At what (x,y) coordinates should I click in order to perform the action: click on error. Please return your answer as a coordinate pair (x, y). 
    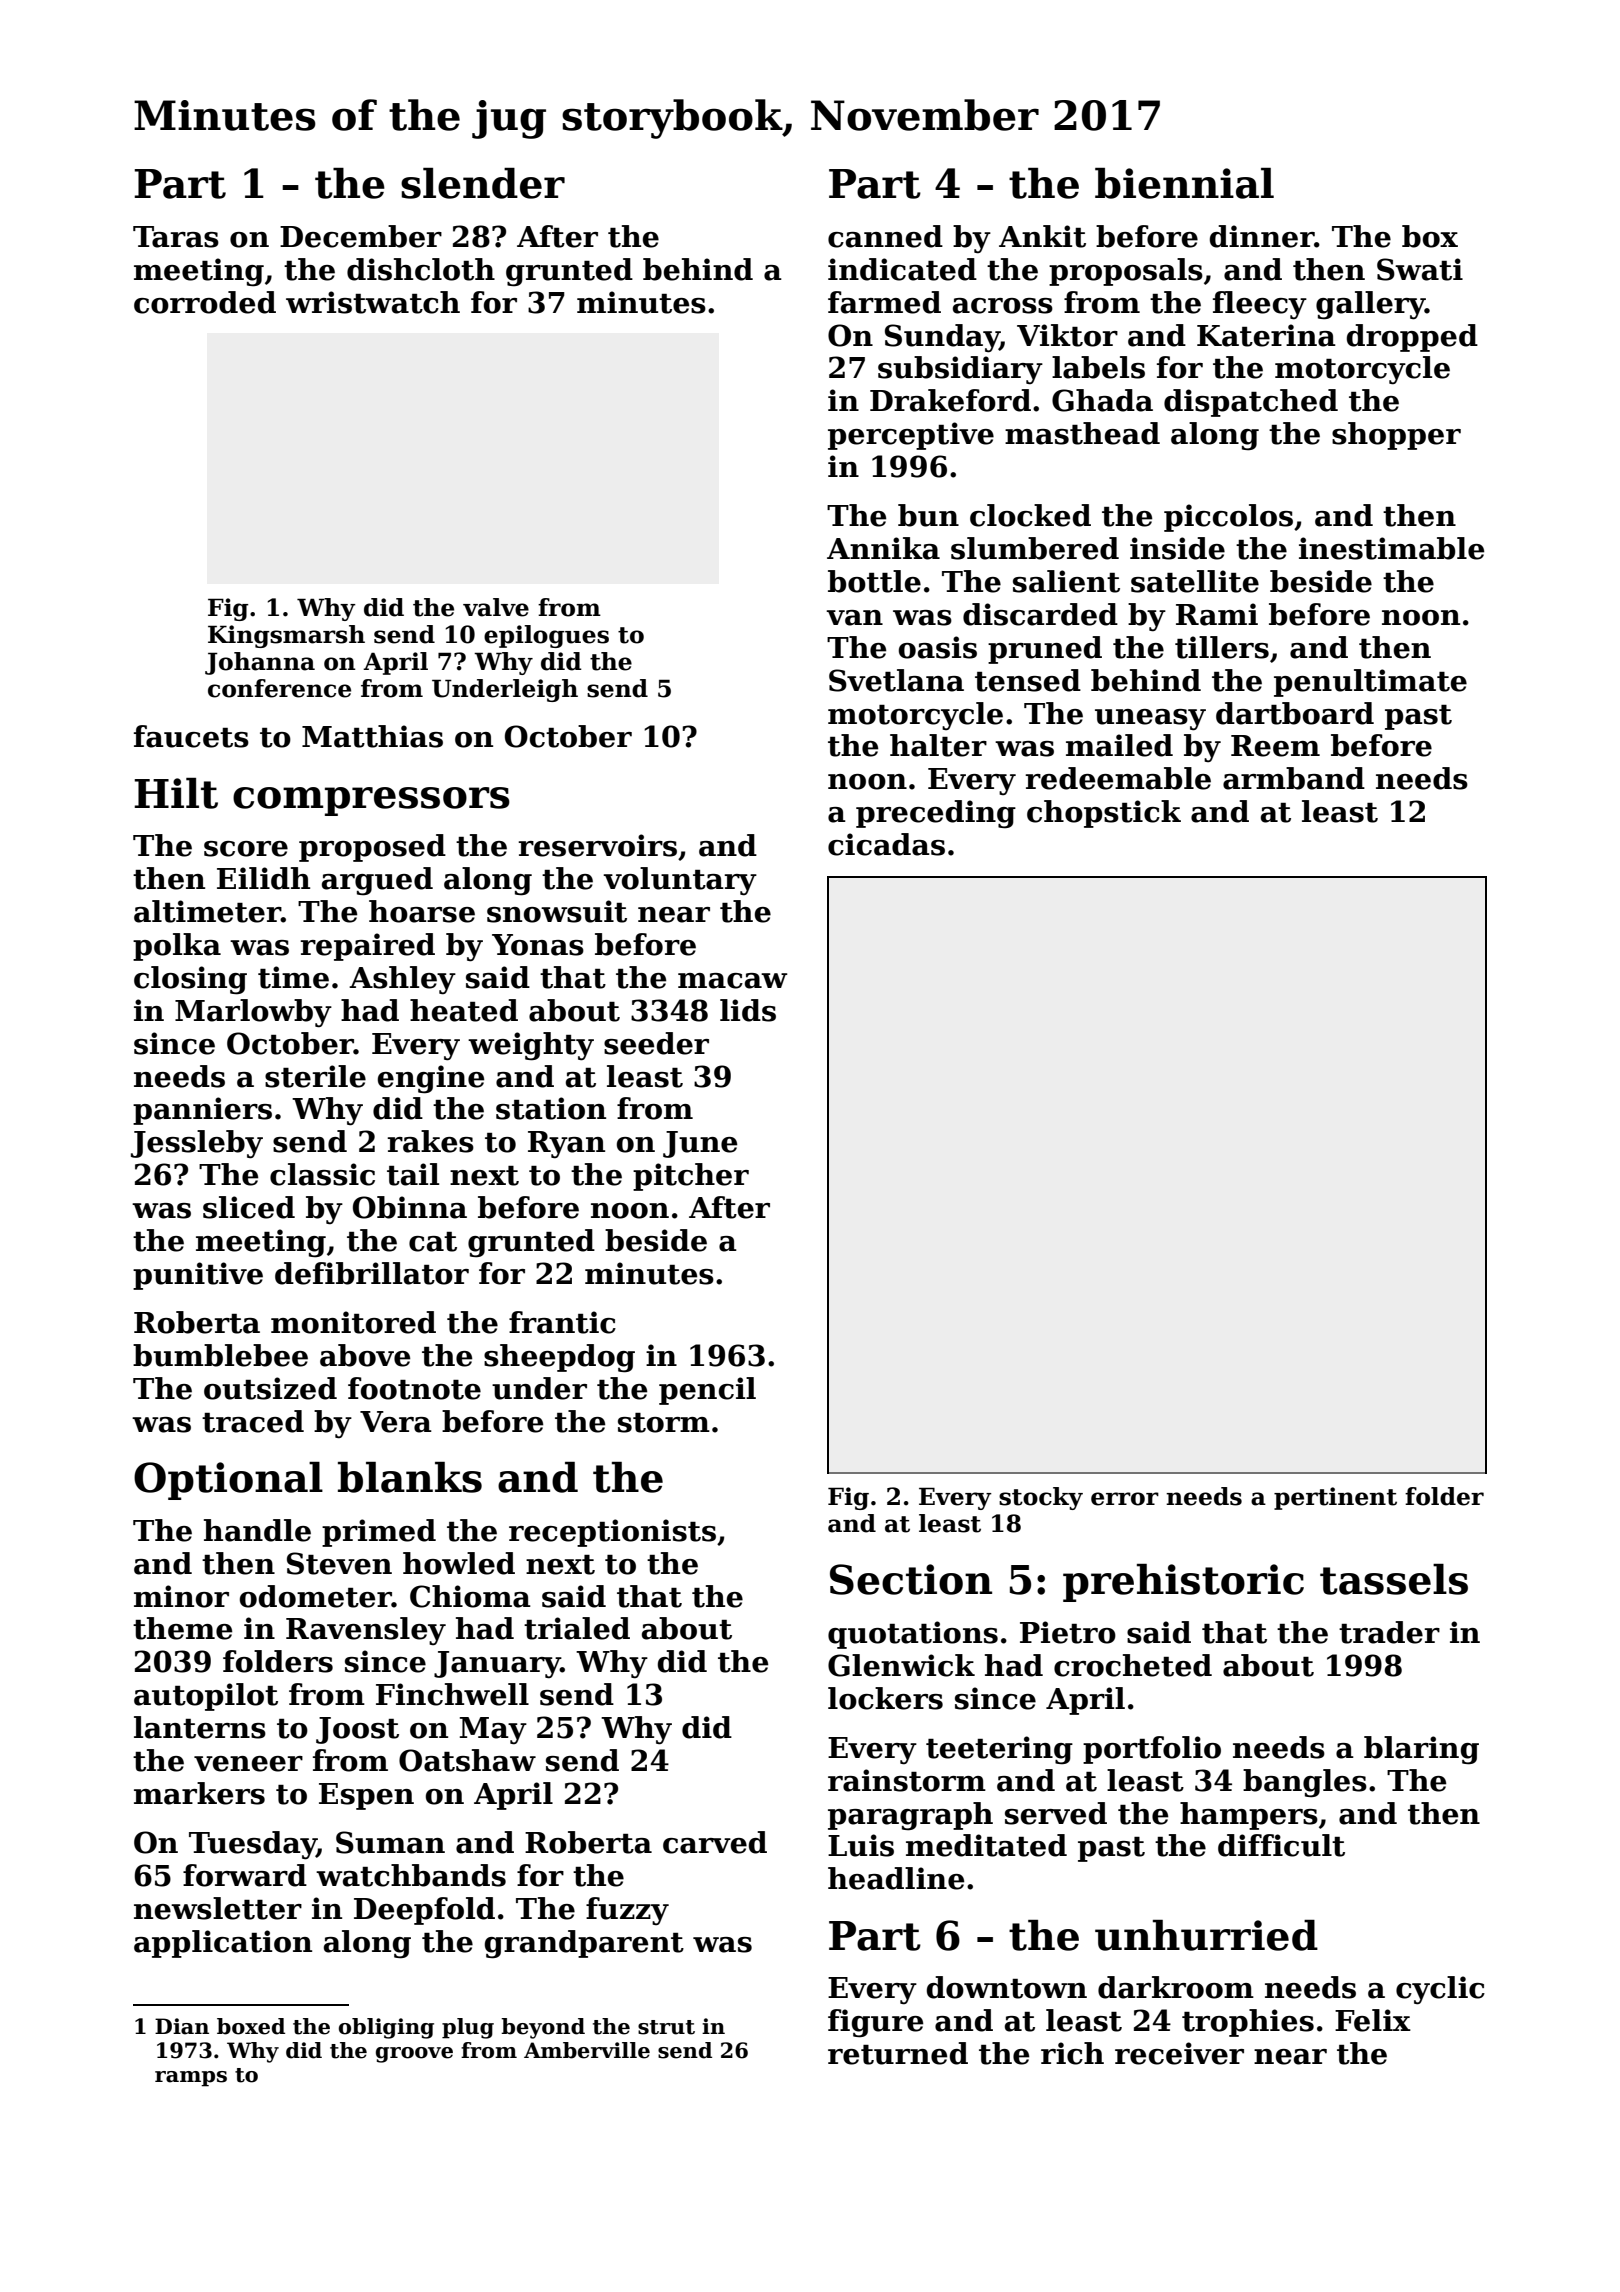
    Looking at the image, I should click on (1125, 1499).
